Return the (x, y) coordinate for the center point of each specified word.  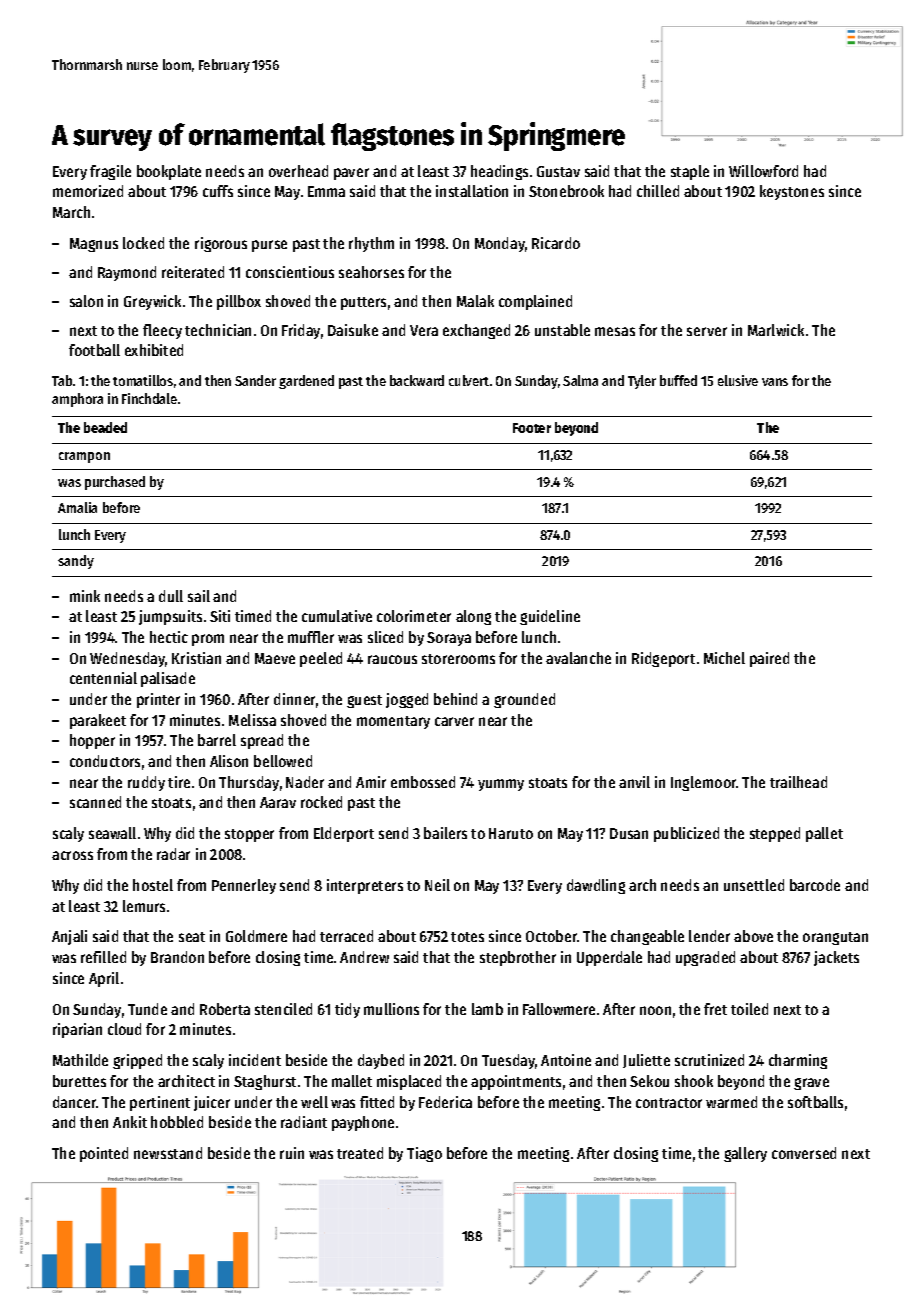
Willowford (763, 171)
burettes (79, 1081)
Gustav (558, 171)
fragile (110, 172)
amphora (77, 400)
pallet (824, 834)
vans (775, 382)
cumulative (337, 616)
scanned (95, 802)
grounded (524, 700)
